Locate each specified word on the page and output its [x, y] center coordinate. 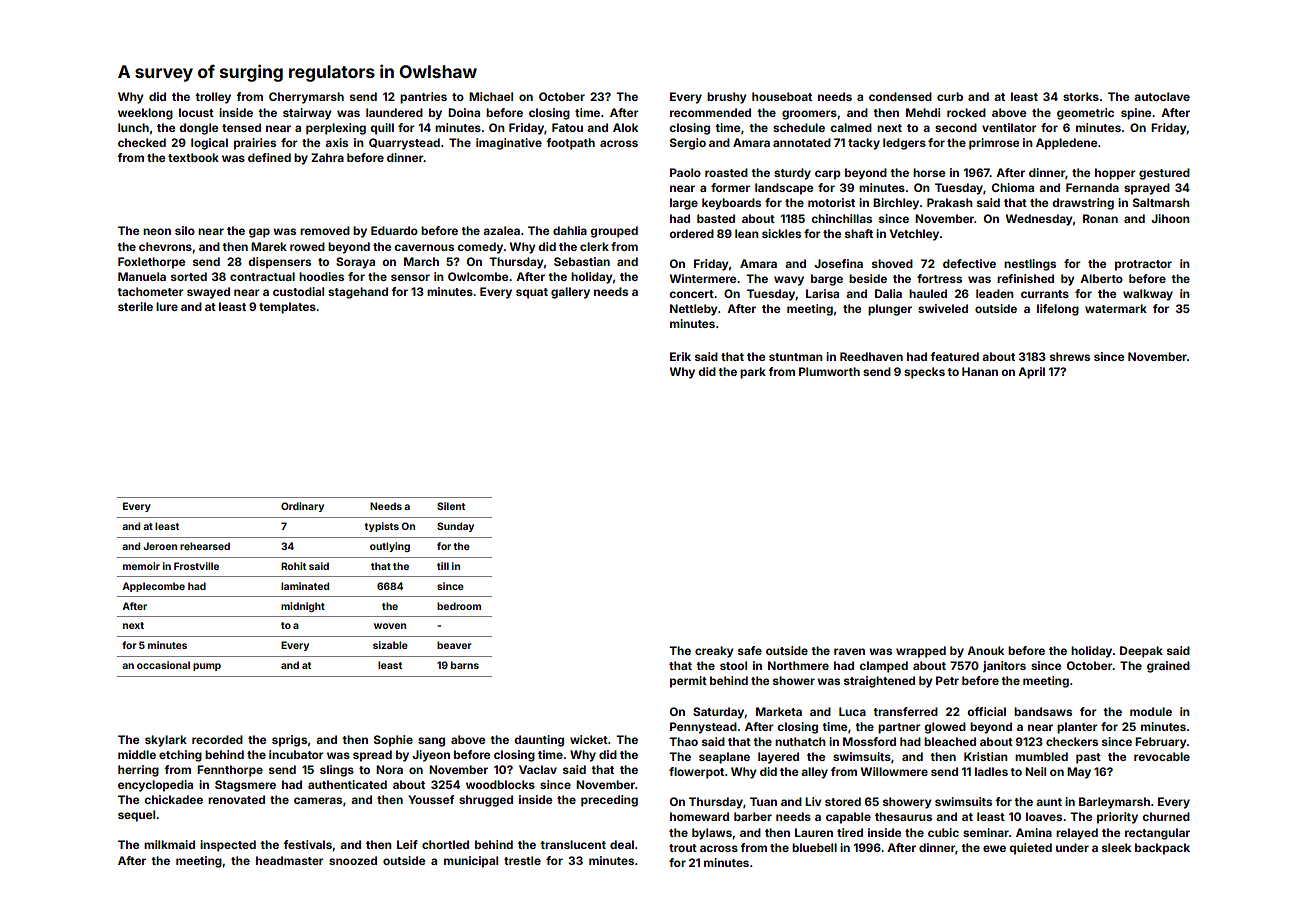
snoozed [353, 860]
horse [929, 172]
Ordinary [302, 507]
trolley [213, 98]
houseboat [782, 96]
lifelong [1058, 310]
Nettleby [694, 310]
